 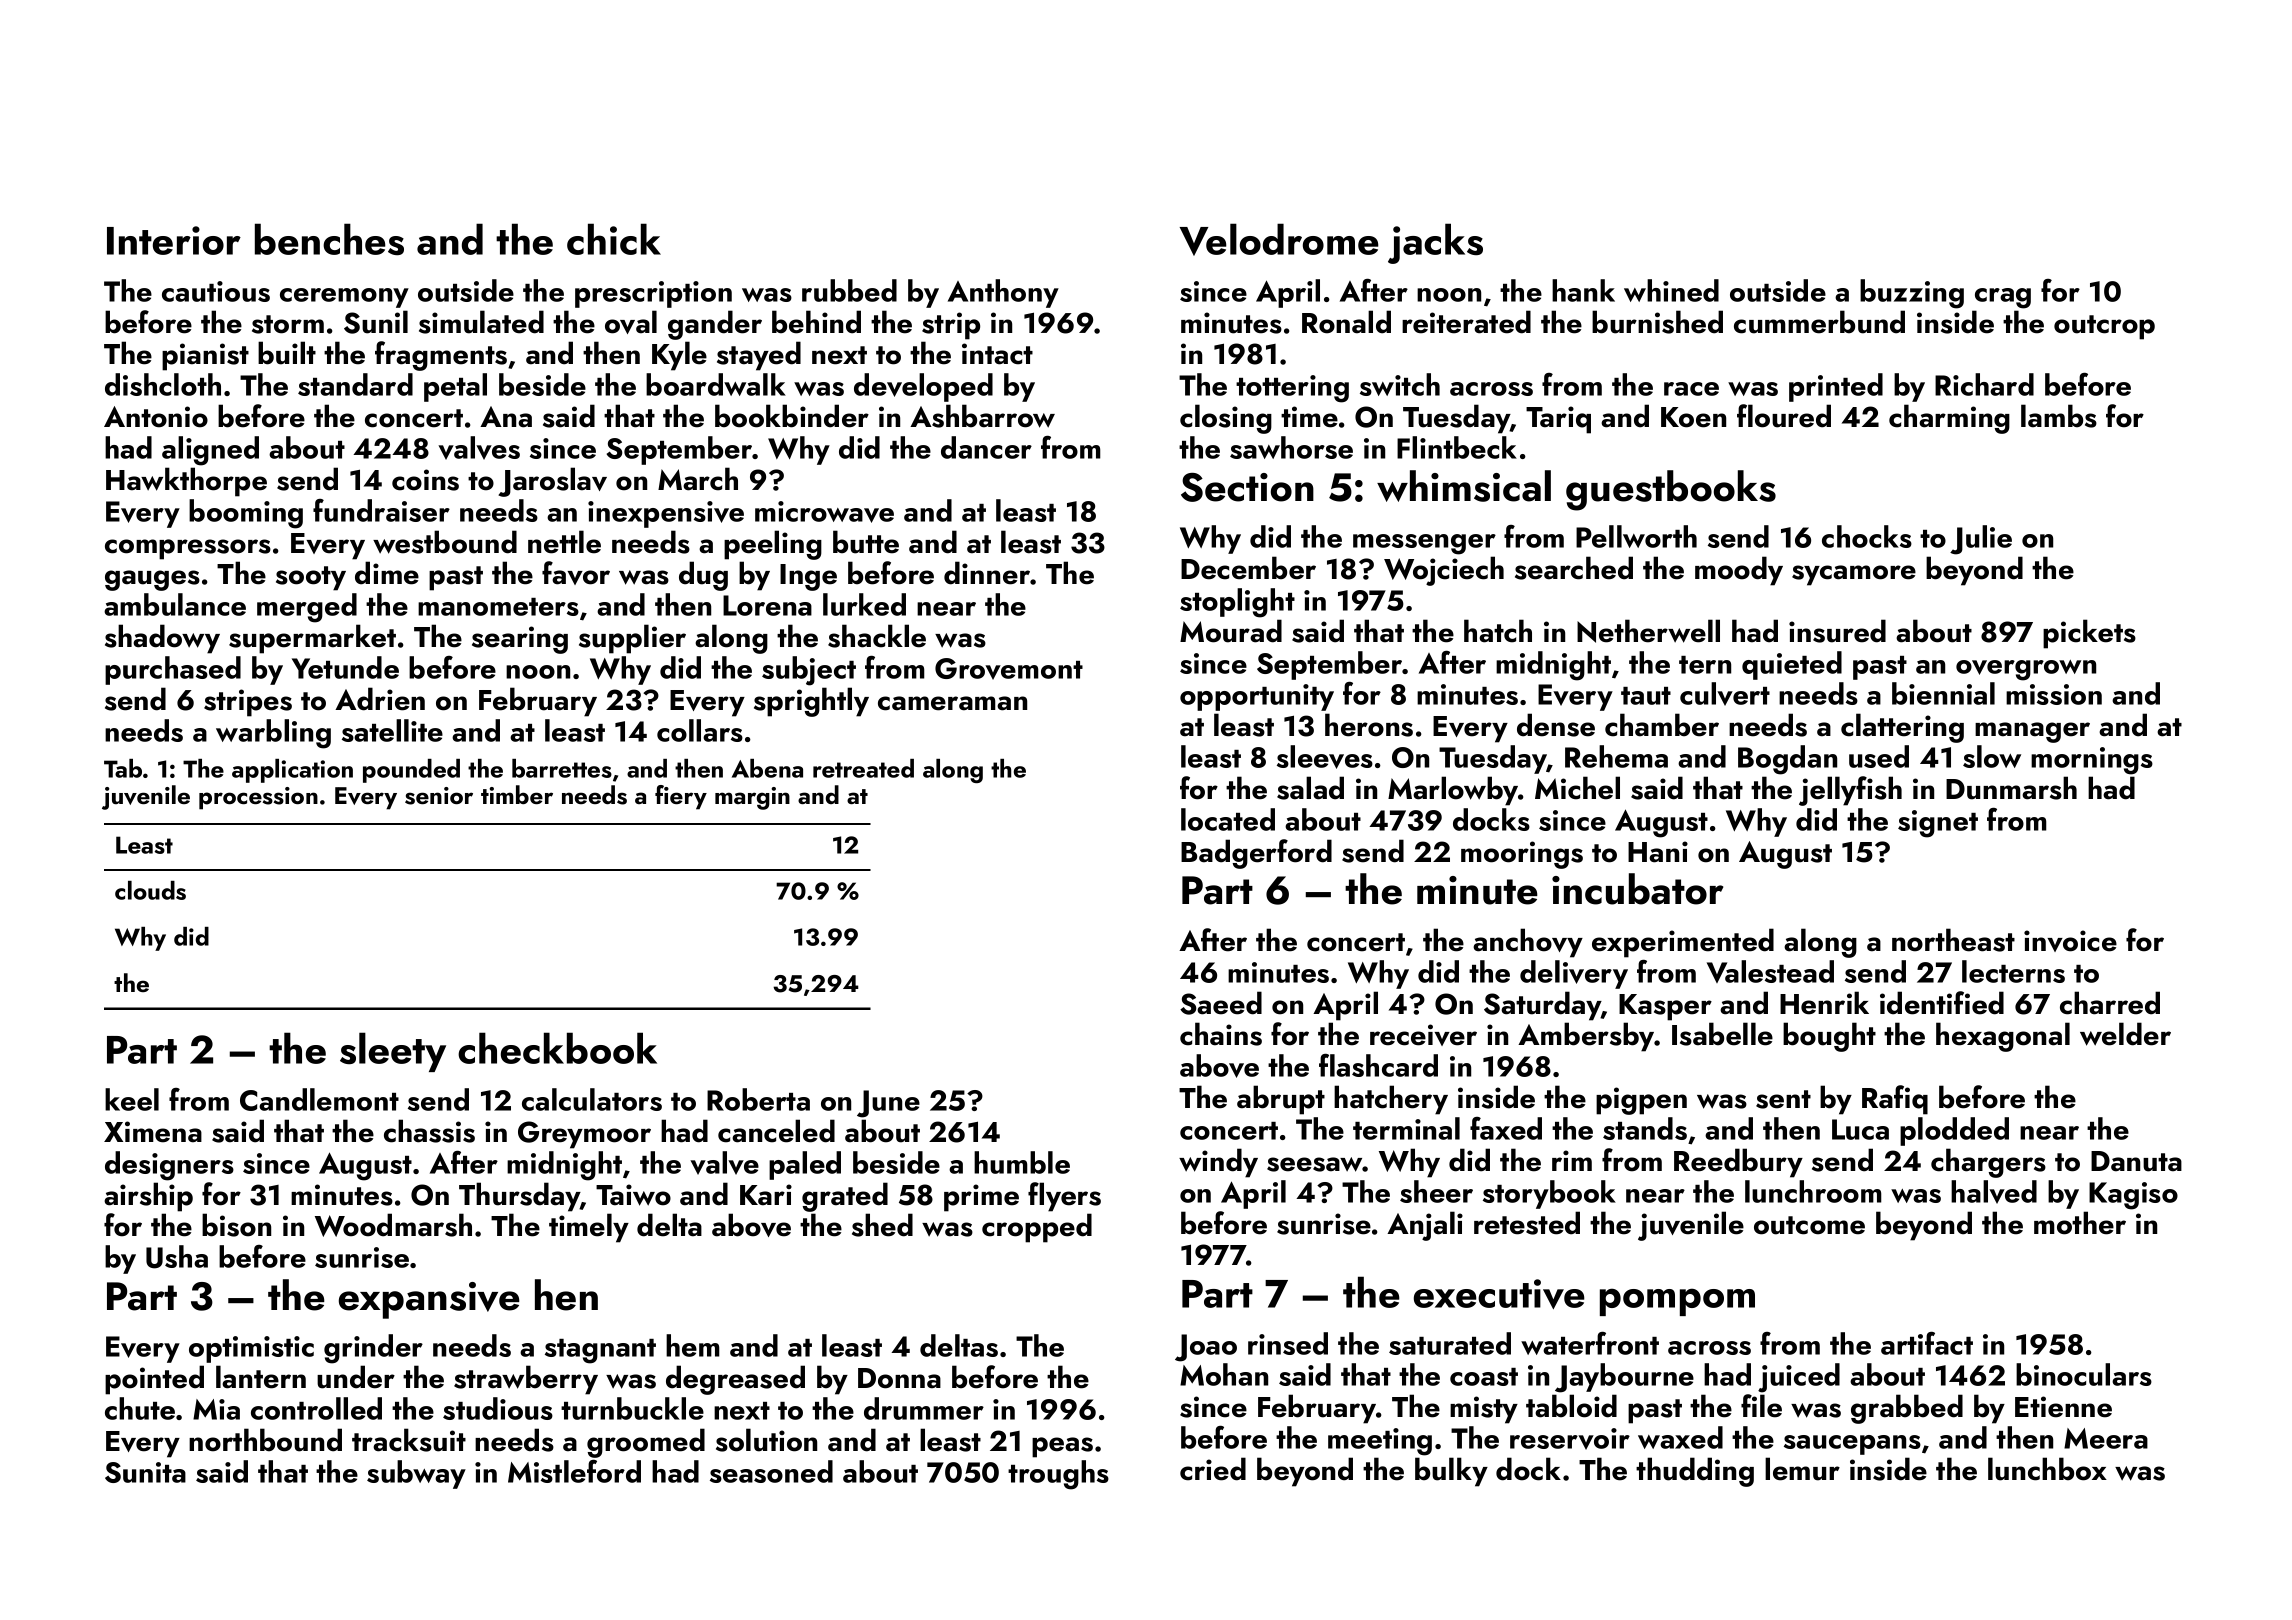 What do you see at coordinates (1009, 669) in the document?
I see `Grovemont` at bounding box center [1009, 669].
